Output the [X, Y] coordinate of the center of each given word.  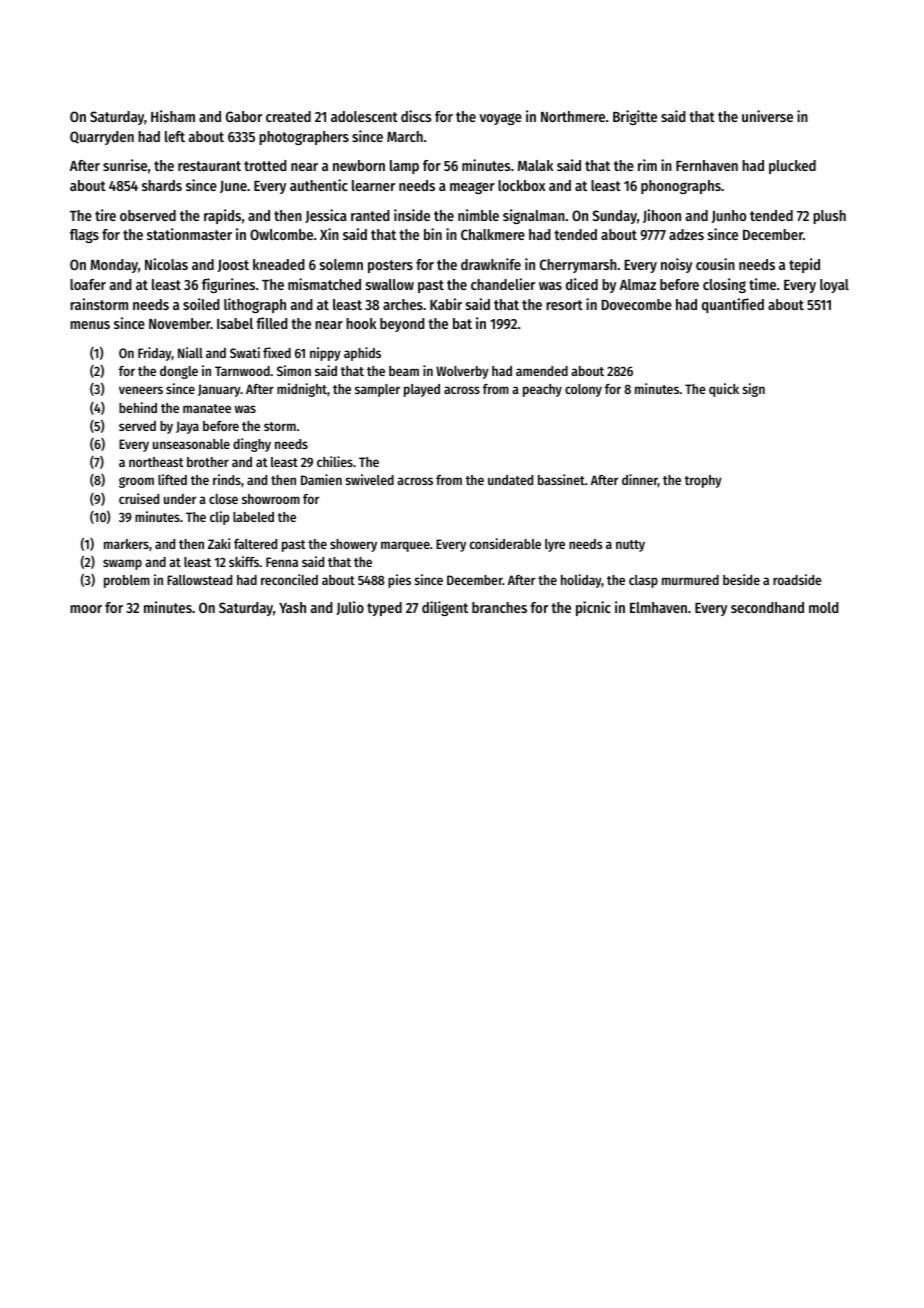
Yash [292, 607]
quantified [733, 305]
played [422, 390]
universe [767, 116]
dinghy [252, 445]
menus [90, 325]
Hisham [173, 116]
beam [404, 371]
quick [724, 390]
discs [416, 116]
